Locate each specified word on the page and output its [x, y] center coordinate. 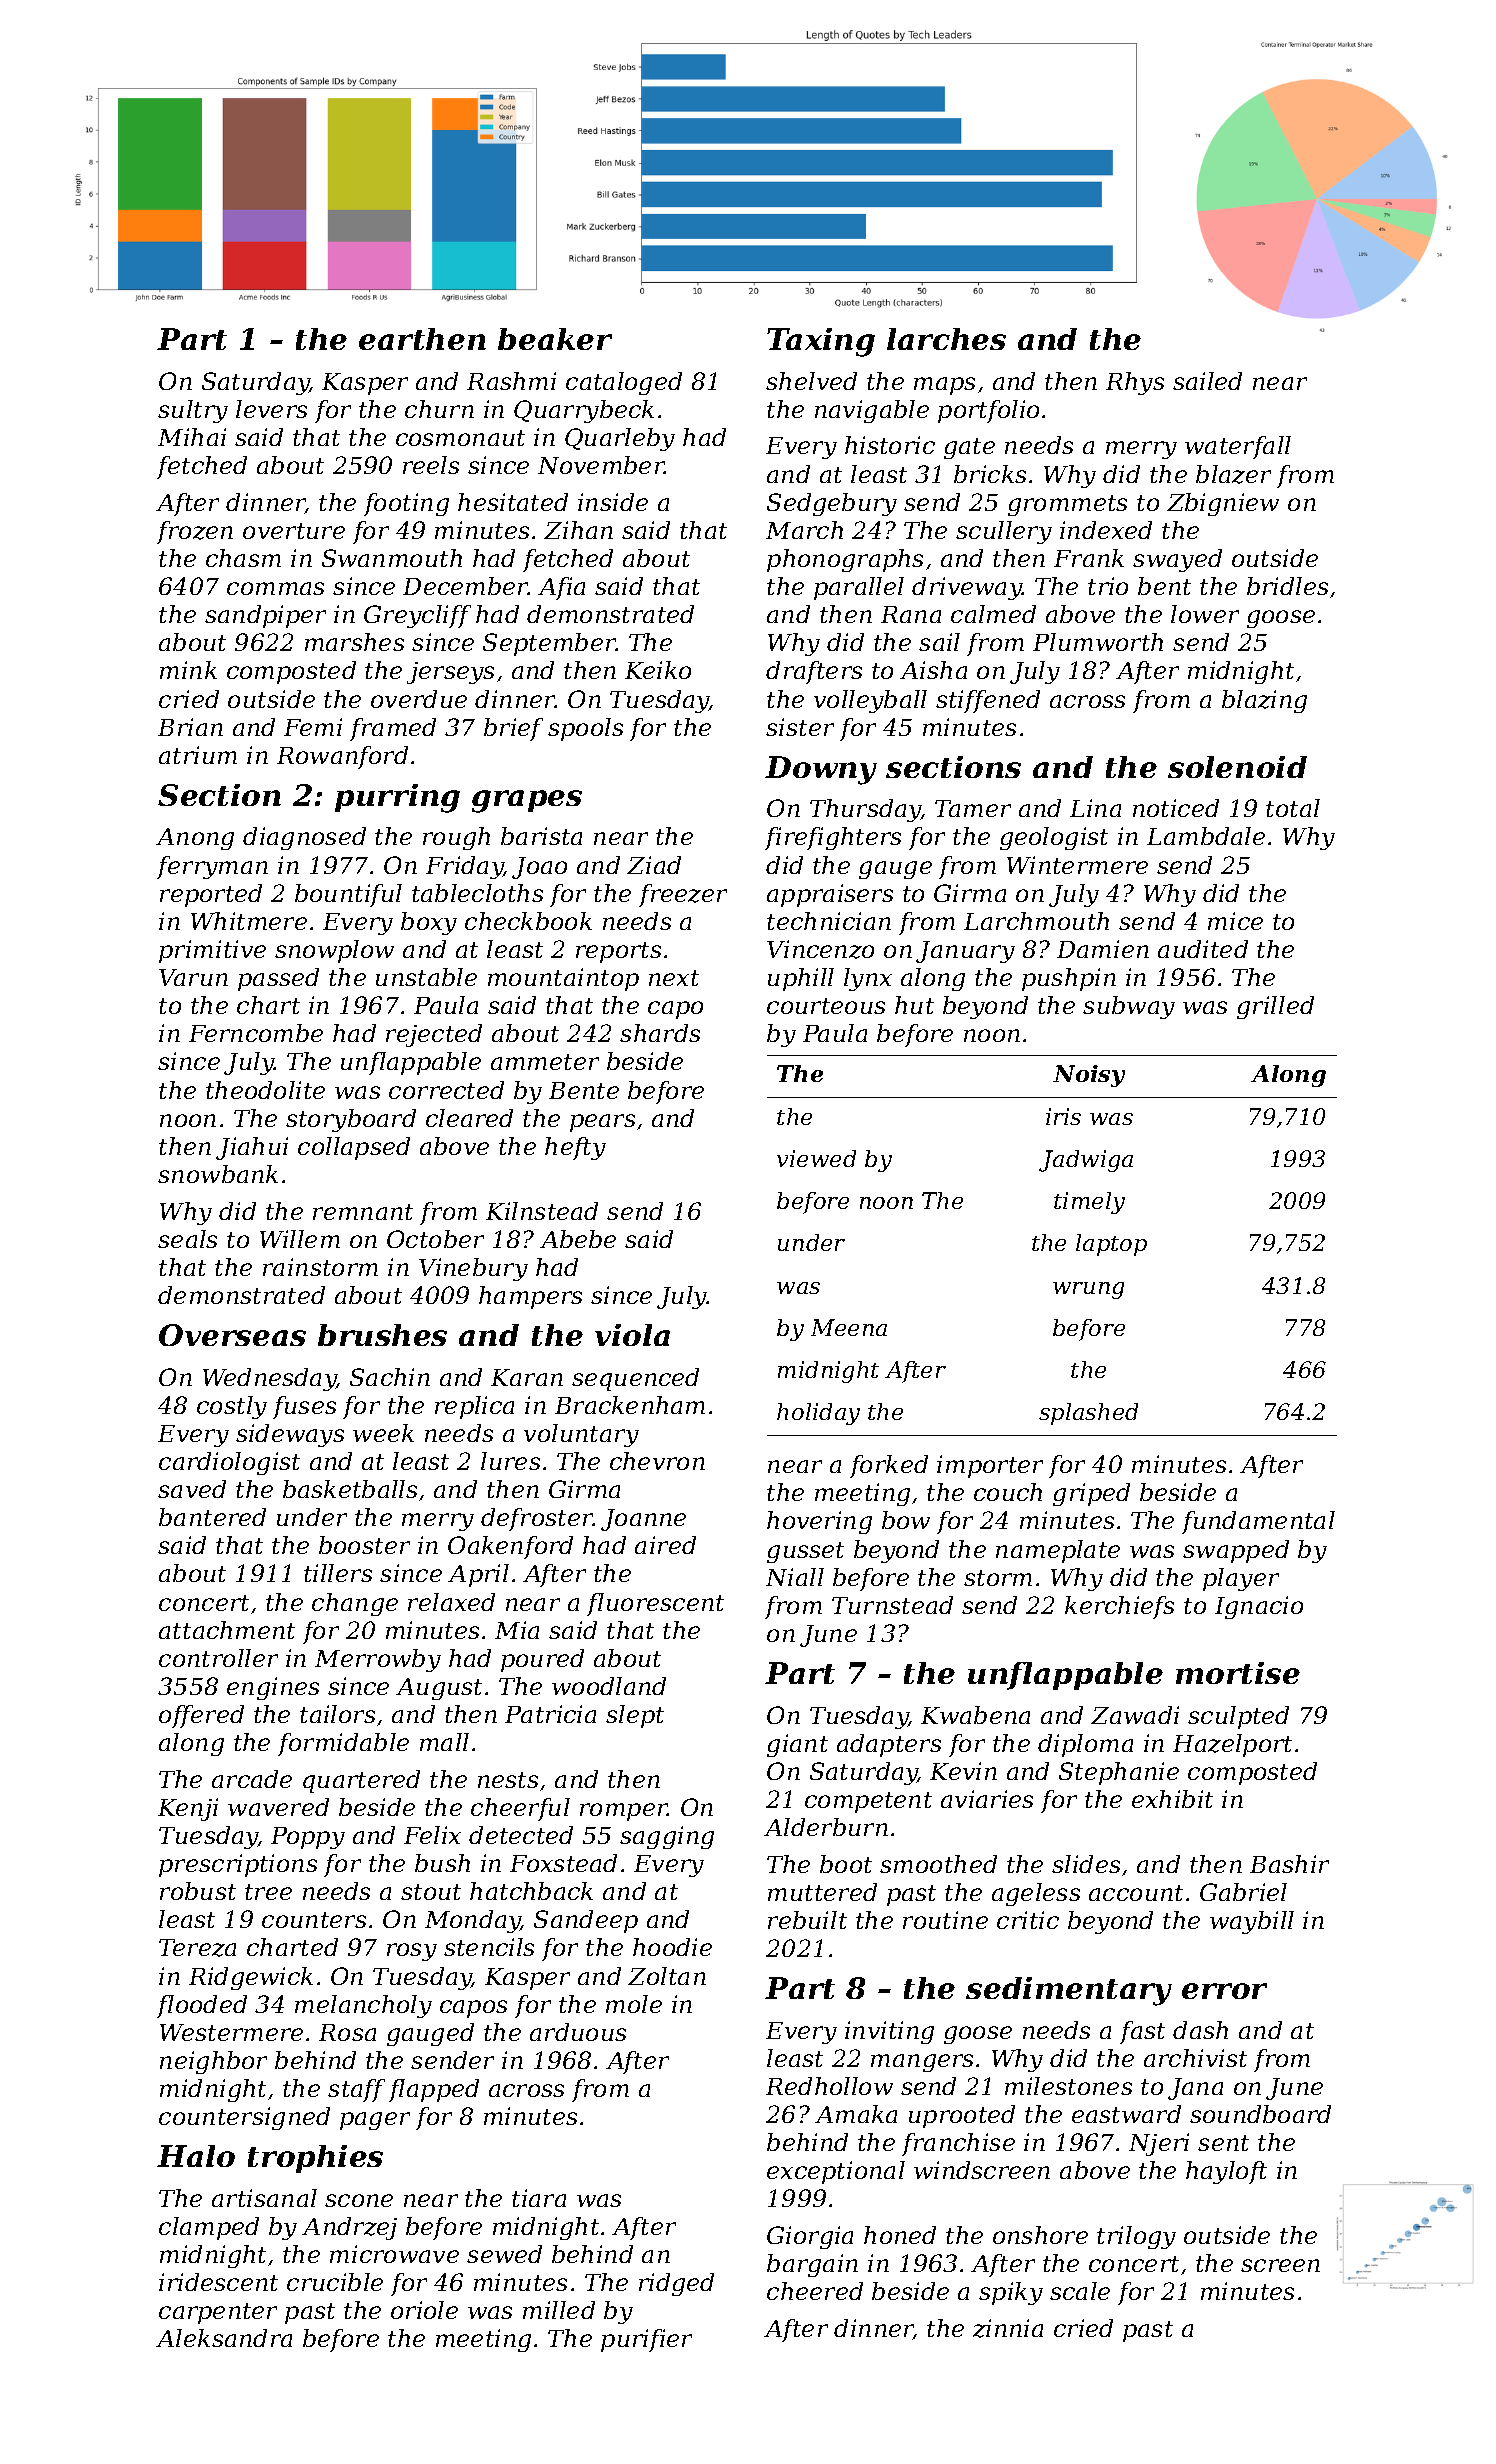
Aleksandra [224, 2338]
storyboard [351, 1120]
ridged [676, 2284]
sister [800, 727]
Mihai [192, 437]
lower [1205, 614]
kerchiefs [1119, 1607]
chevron [657, 1461]
